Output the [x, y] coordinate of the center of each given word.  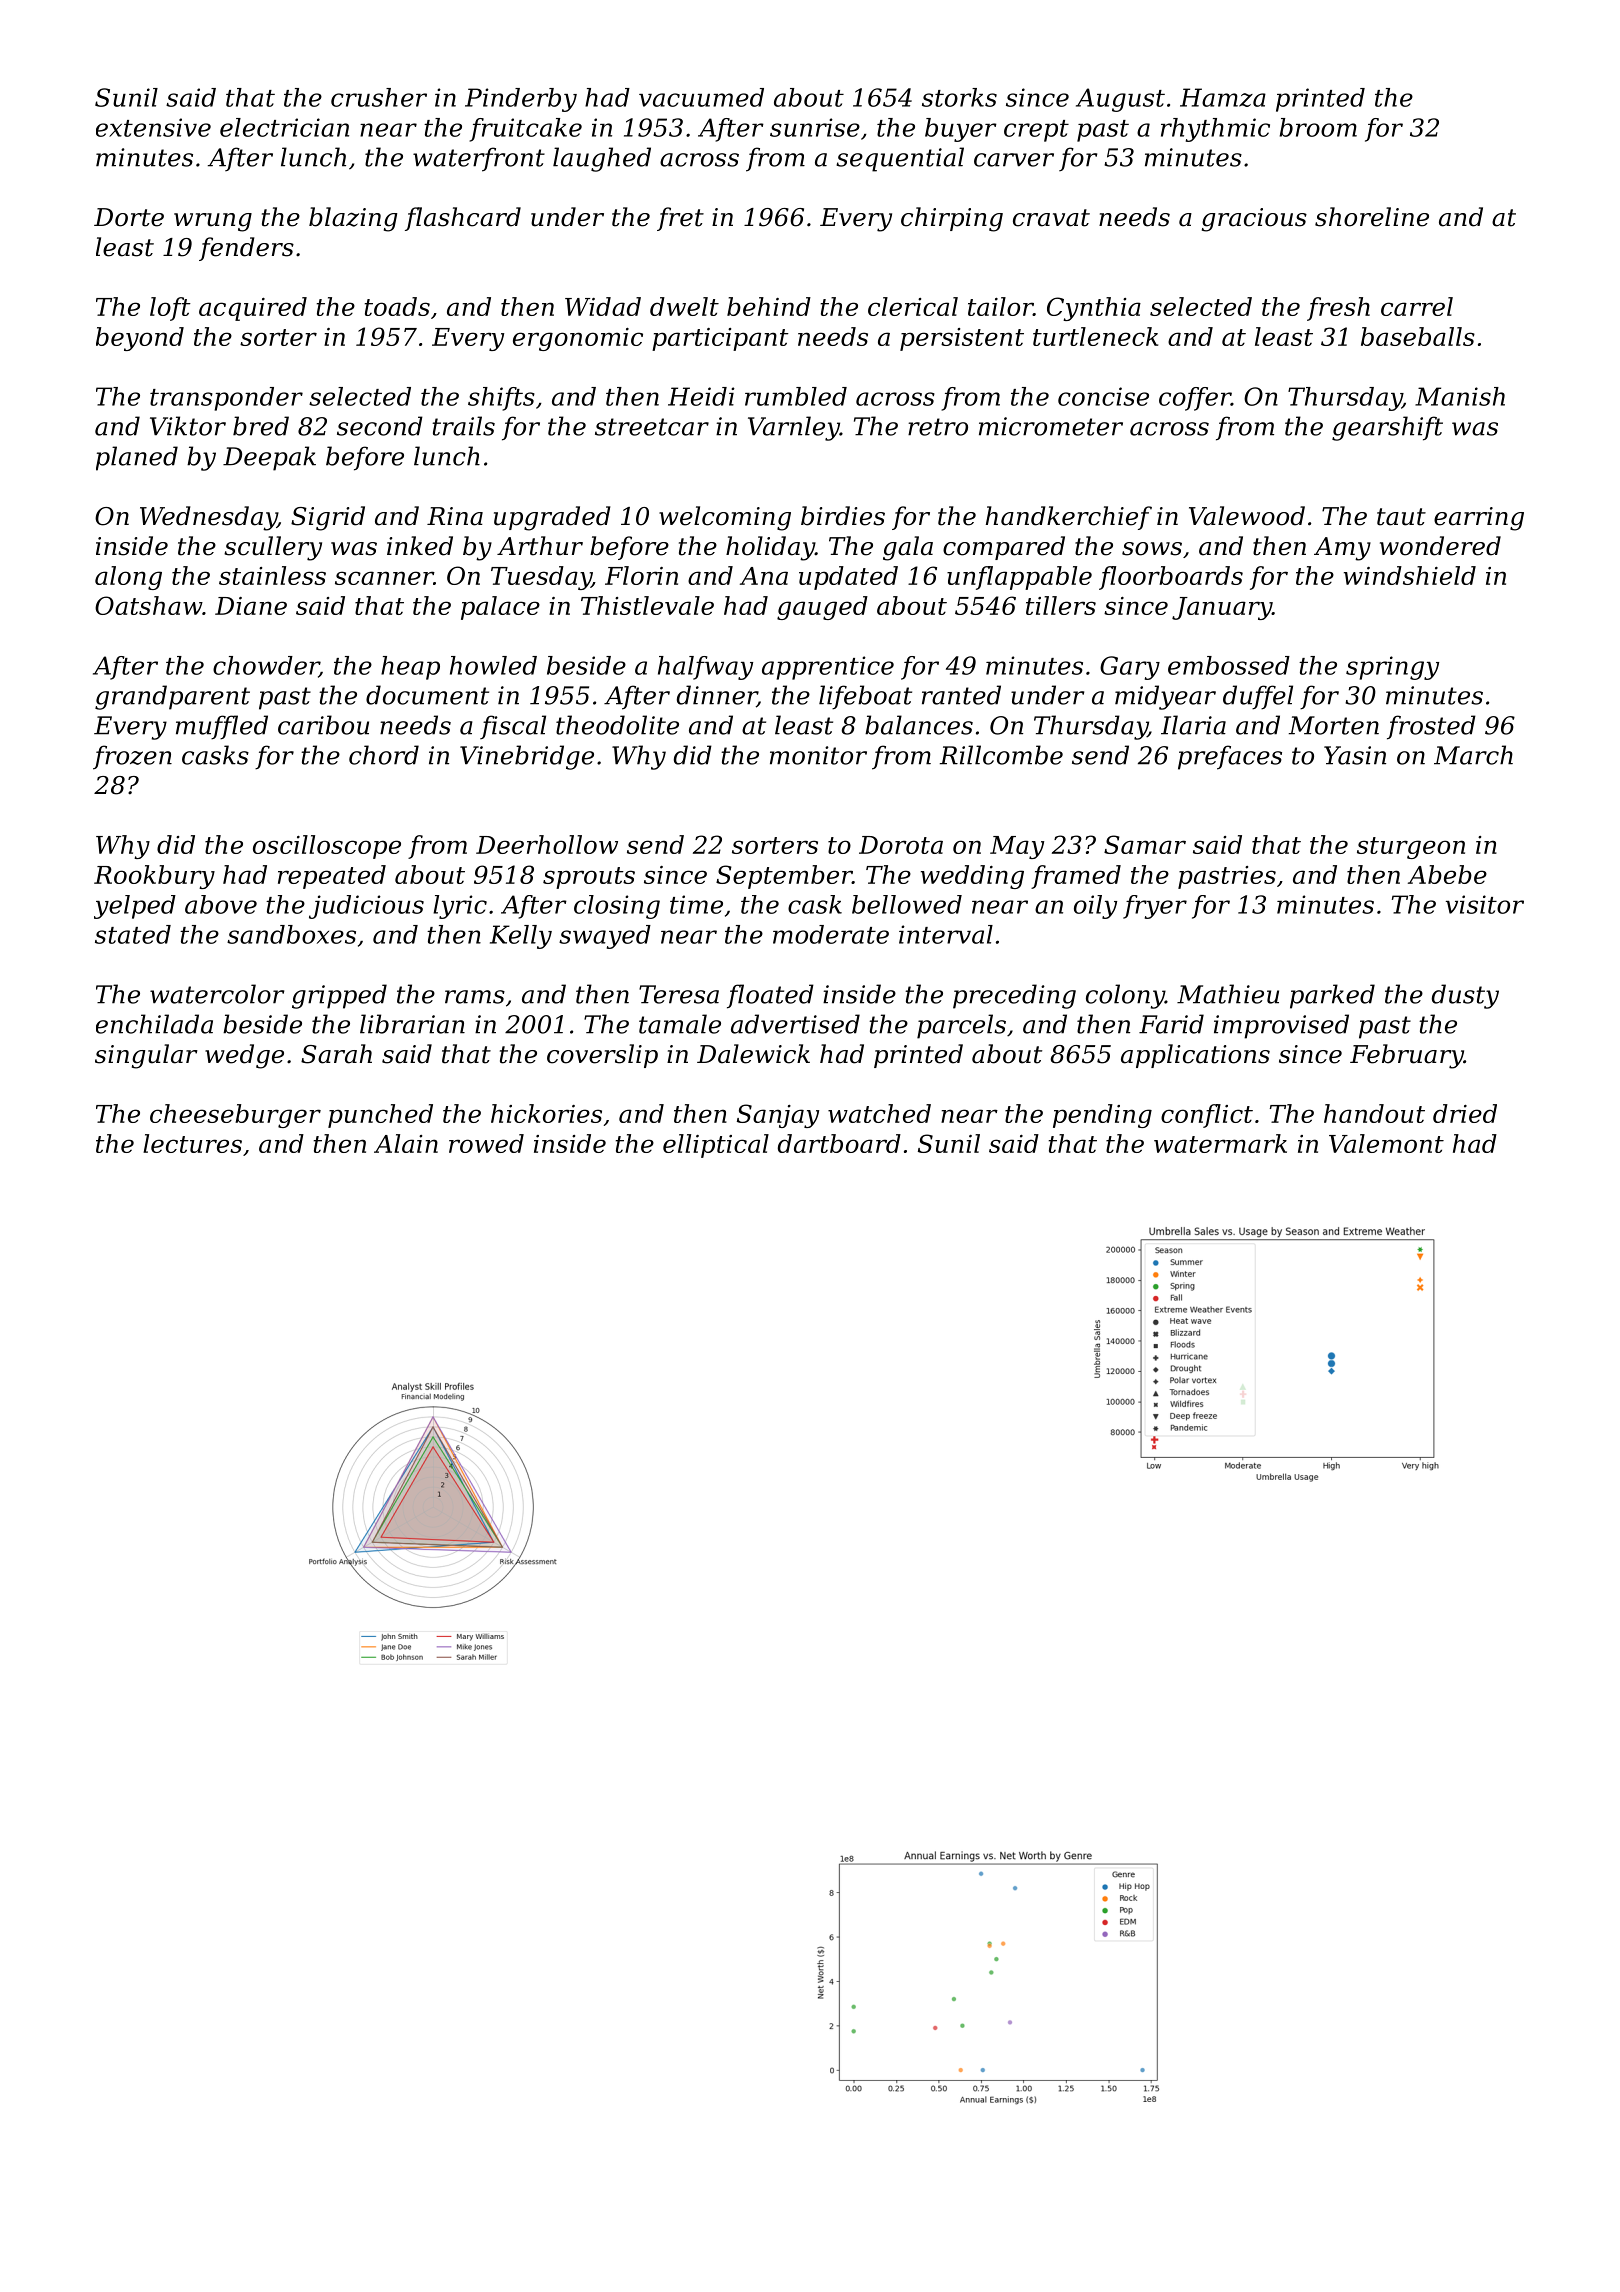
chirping [952, 219]
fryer [1155, 907]
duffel [1258, 697]
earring [1479, 519]
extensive [153, 127]
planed [137, 458]
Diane [251, 606]
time [696, 904]
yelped [135, 907]
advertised [795, 1024]
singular [146, 1056]
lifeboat [865, 697]
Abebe [1447, 874]
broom [1318, 127]
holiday [770, 548]
